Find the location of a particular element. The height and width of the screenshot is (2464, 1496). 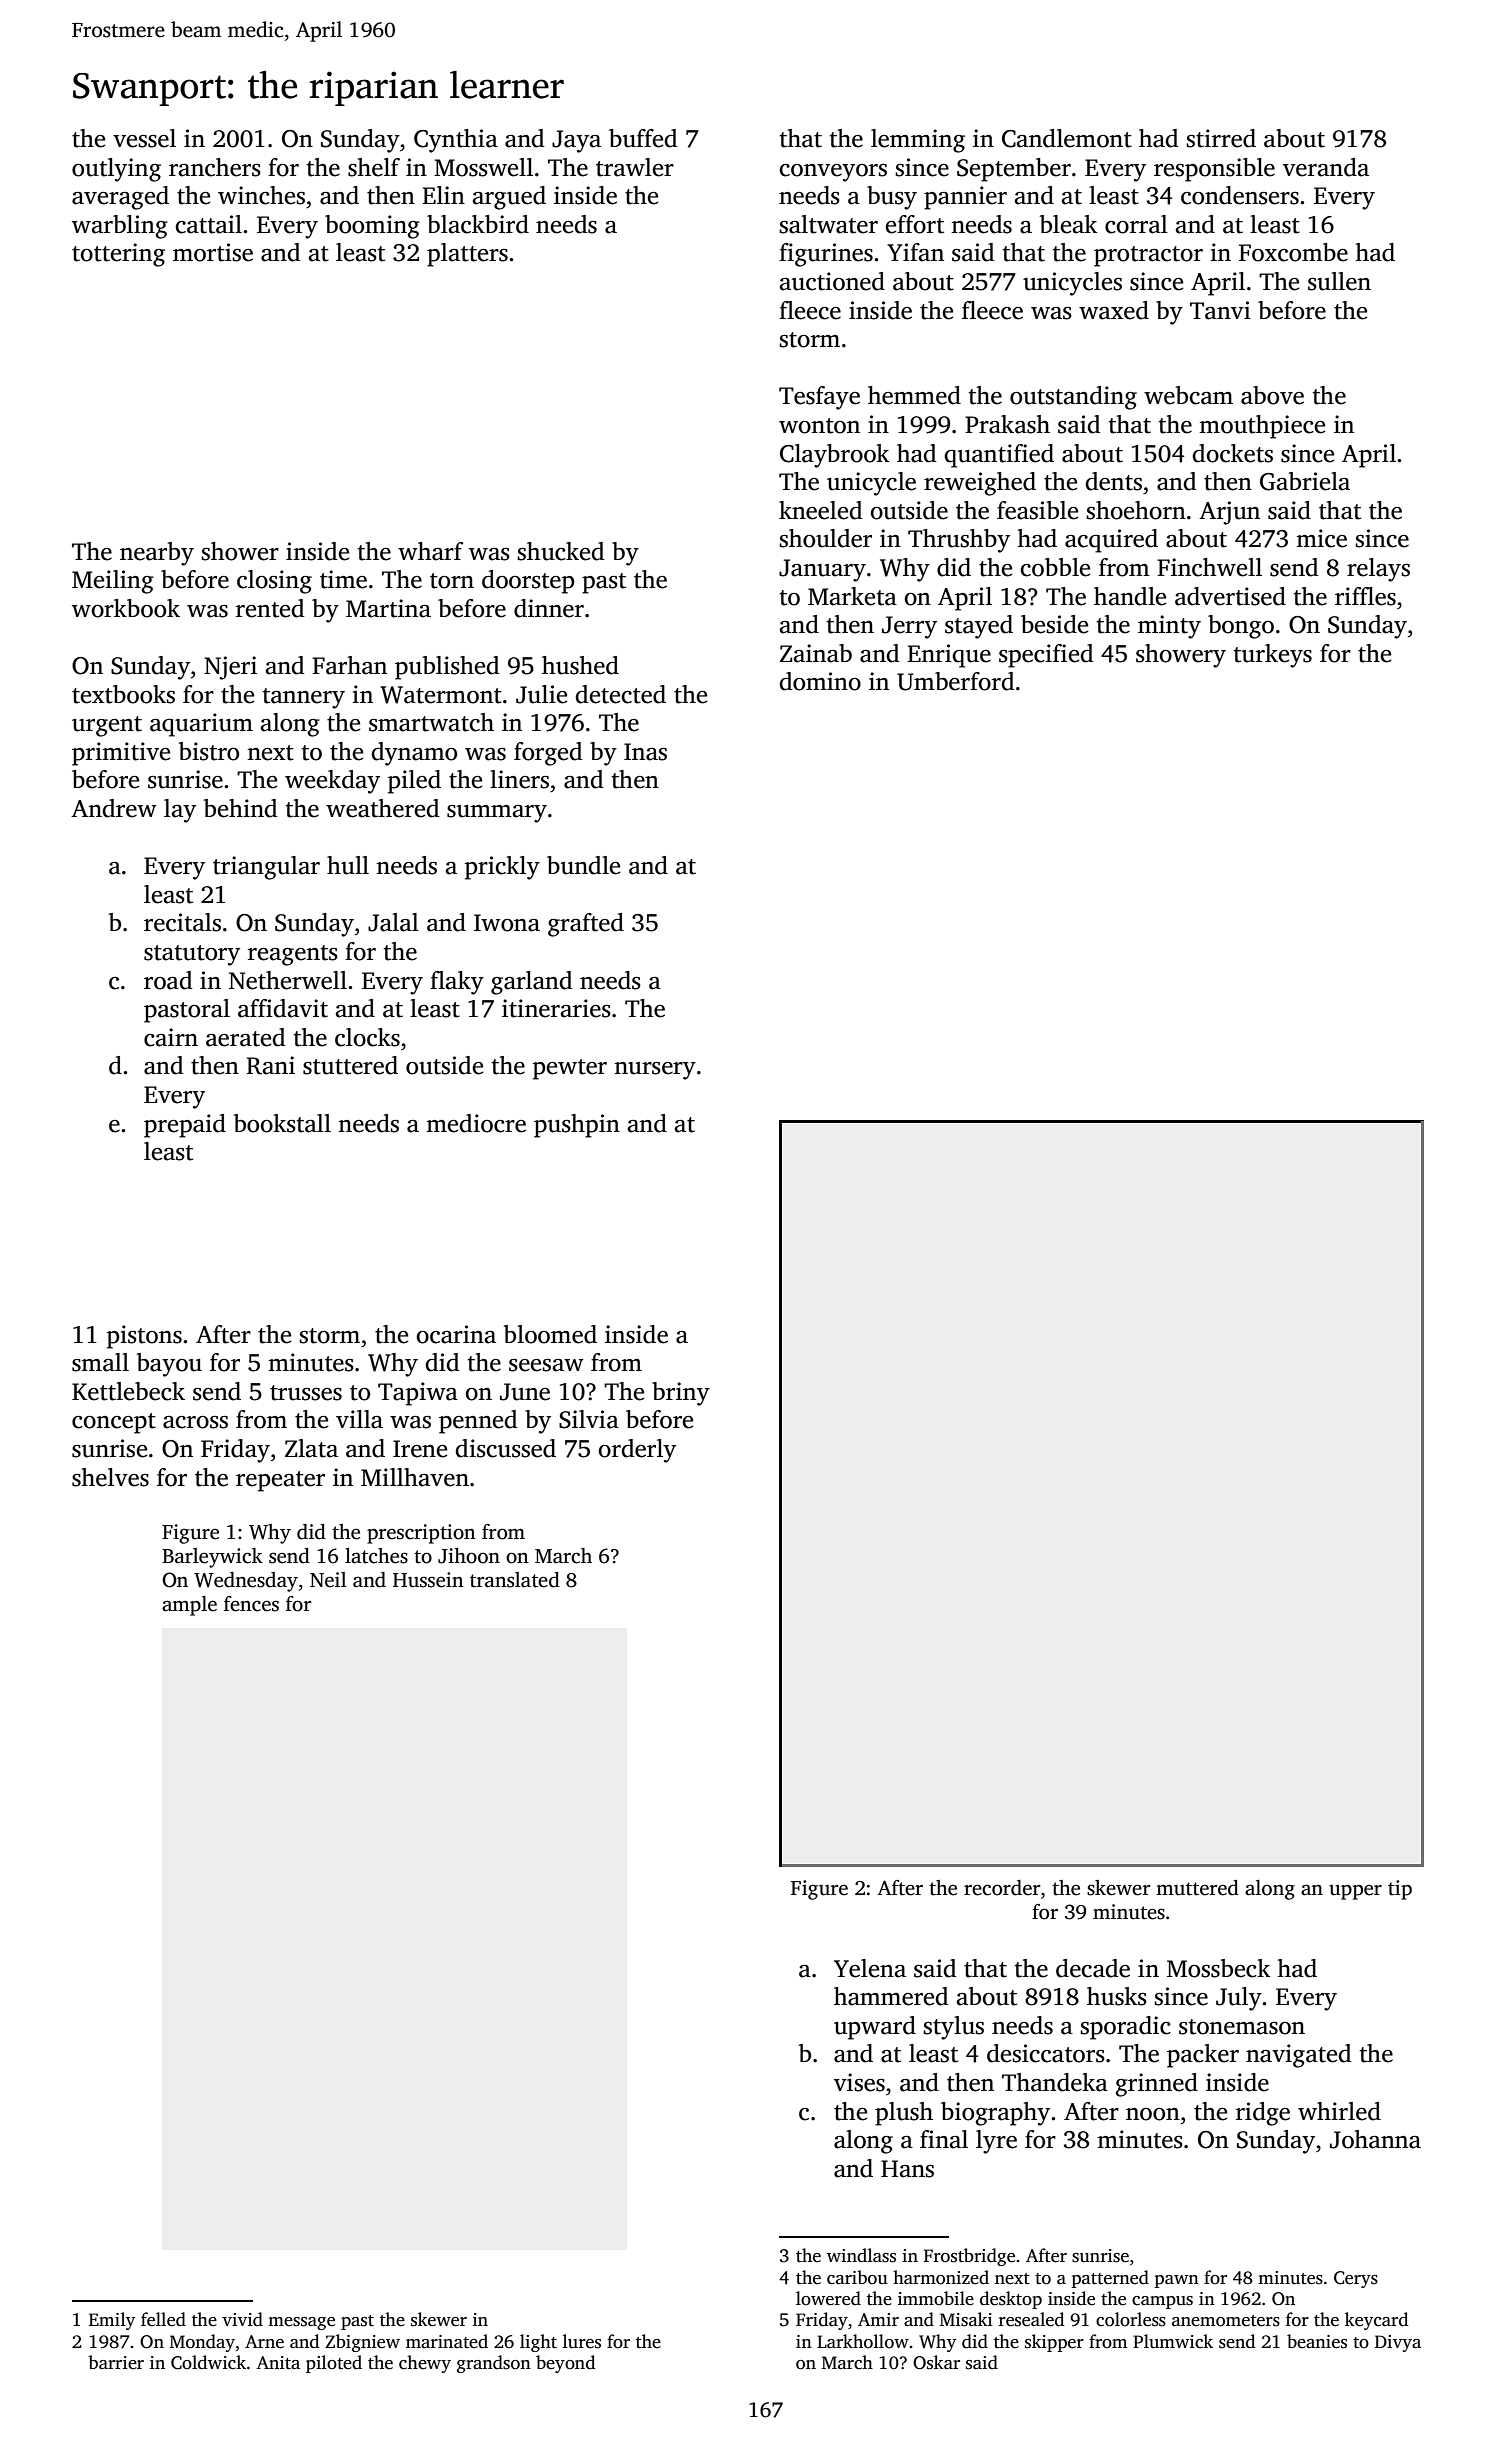

Yelena is located at coordinates (870, 1968).
